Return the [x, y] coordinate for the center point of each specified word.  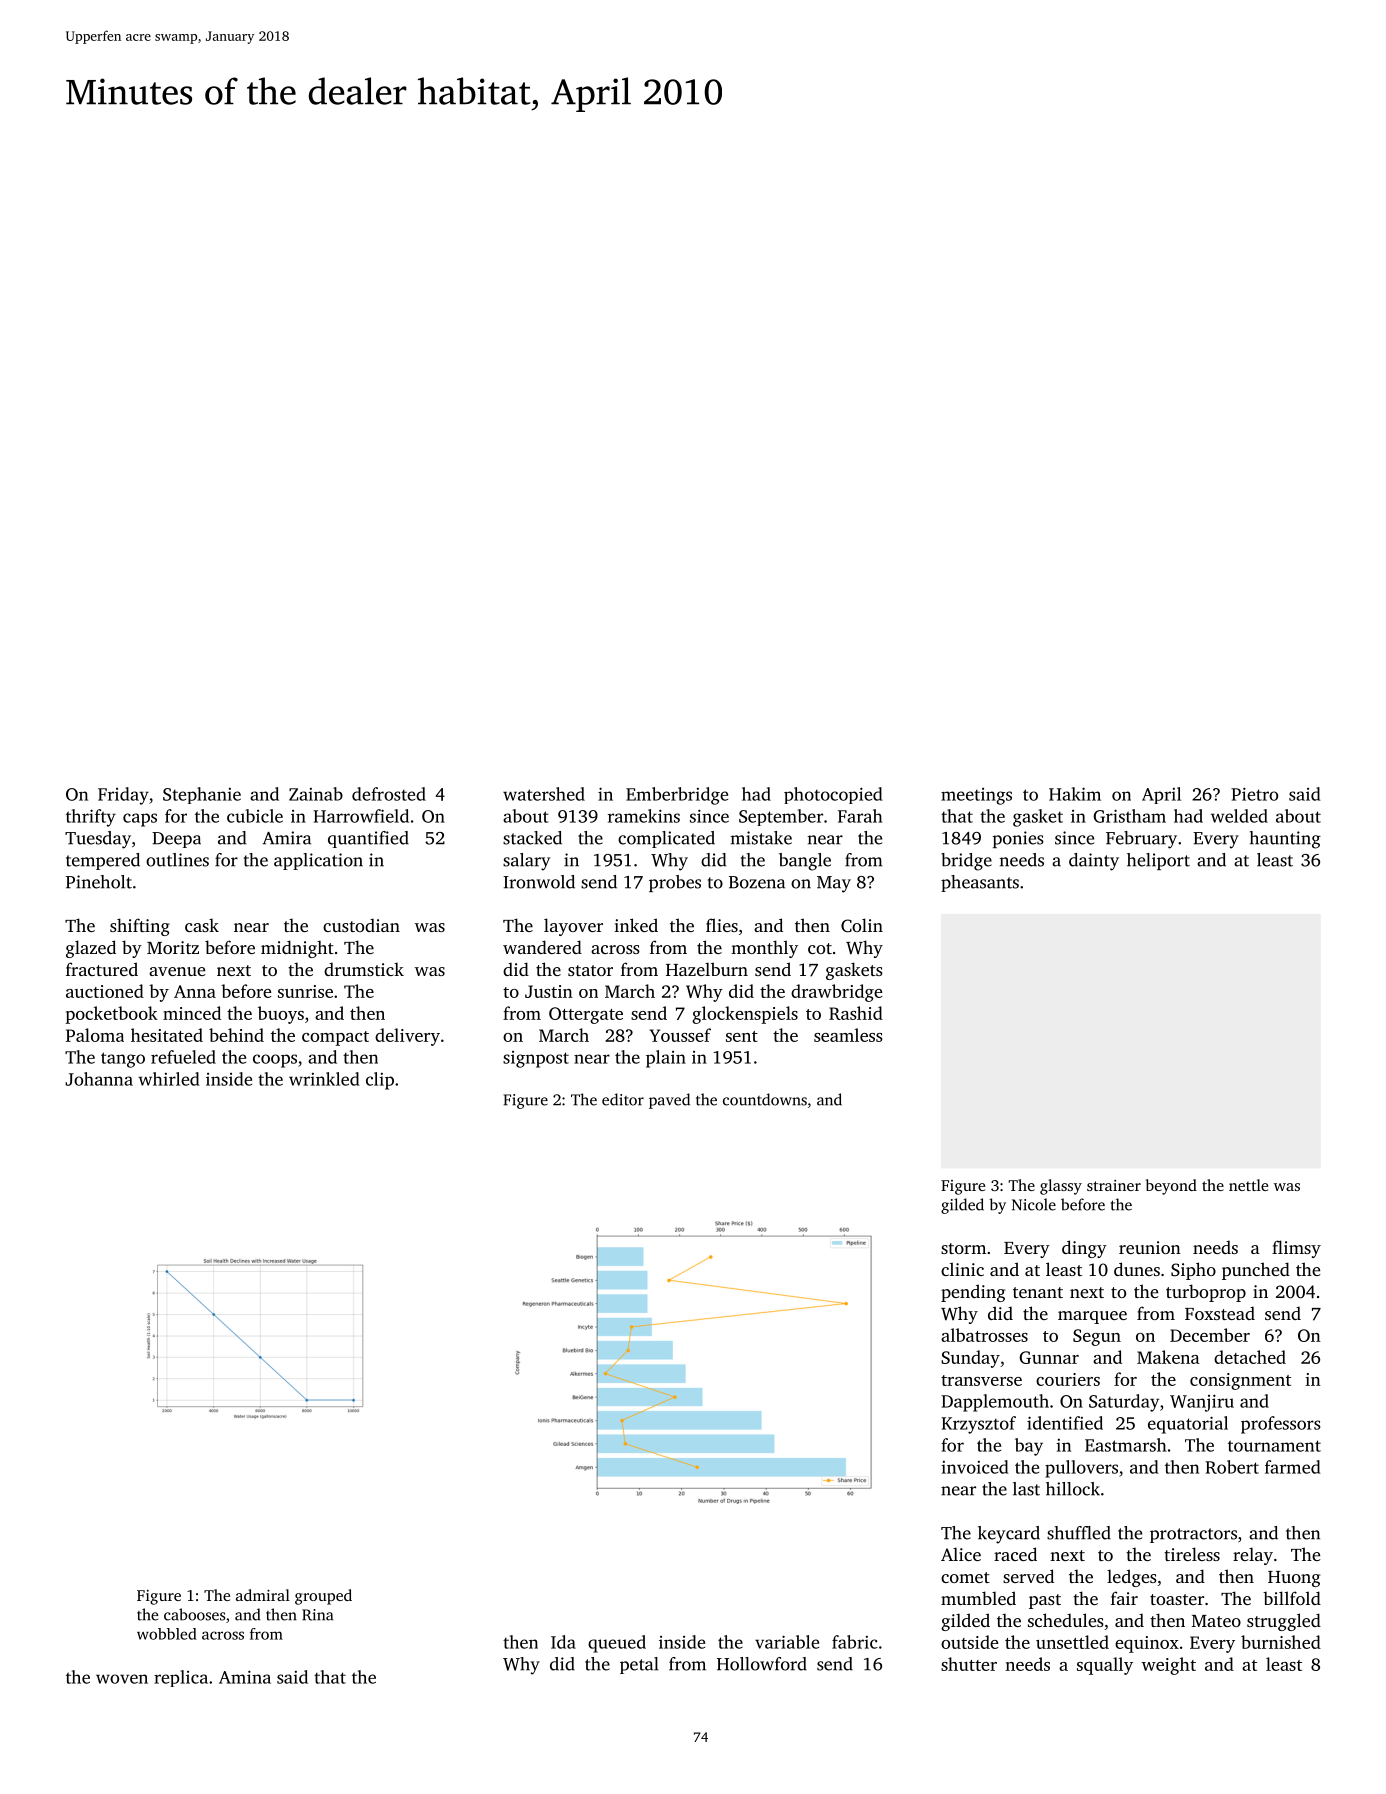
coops [275, 1061]
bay [1029, 1447]
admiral [263, 1595]
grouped [323, 1597]
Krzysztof [978, 1425]
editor [623, 1099]
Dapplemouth [995, 1403]
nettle [1248, 1185]
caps [140, 820]
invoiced [975, 1467]
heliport [1158, 861]
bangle [805, 862]
